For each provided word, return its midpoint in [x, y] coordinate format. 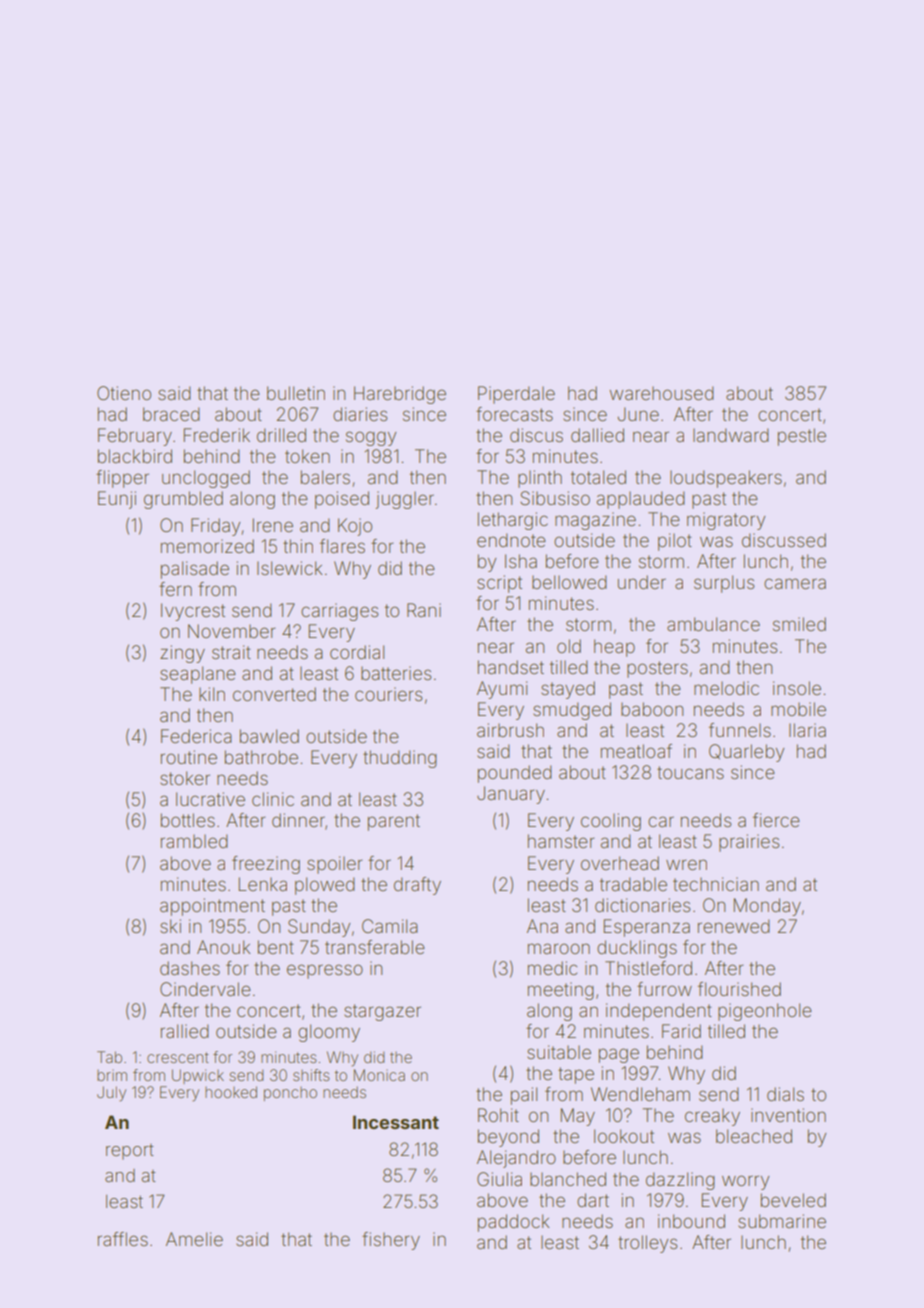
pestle [802, 437]
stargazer [382, 1012]
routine [189, 757]
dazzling [680, 1181]
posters [657, 669]
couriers [388, 694]
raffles [123, 1239]
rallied [185, 1031]
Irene [273, 525]
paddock [514, 1223]
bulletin [296, 393]
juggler [404, 500]
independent [659, 1012]
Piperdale [516, 395]
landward [731, 435]
